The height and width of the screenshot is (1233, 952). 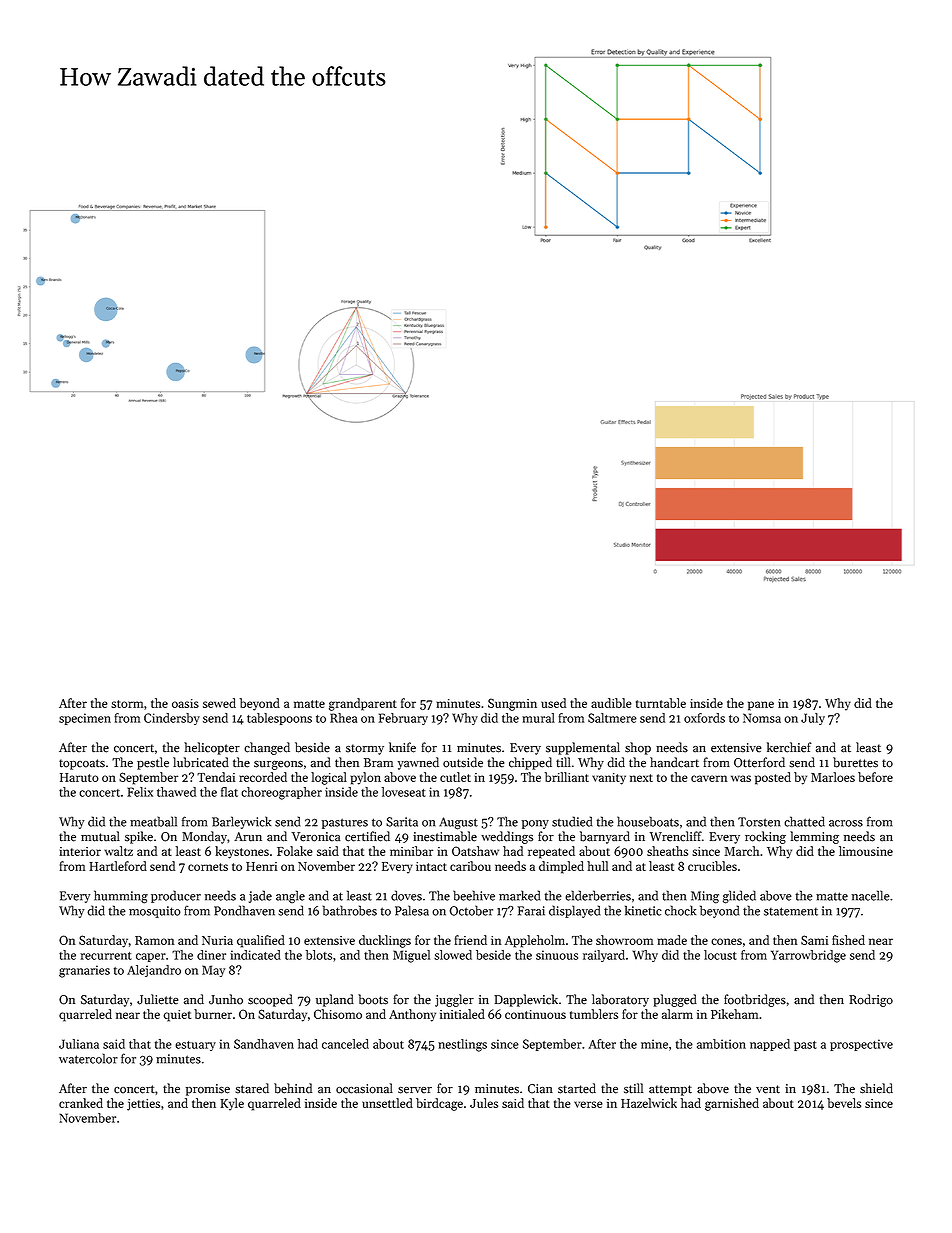 I want to click on estuary, so click(x=195, y=1046).
